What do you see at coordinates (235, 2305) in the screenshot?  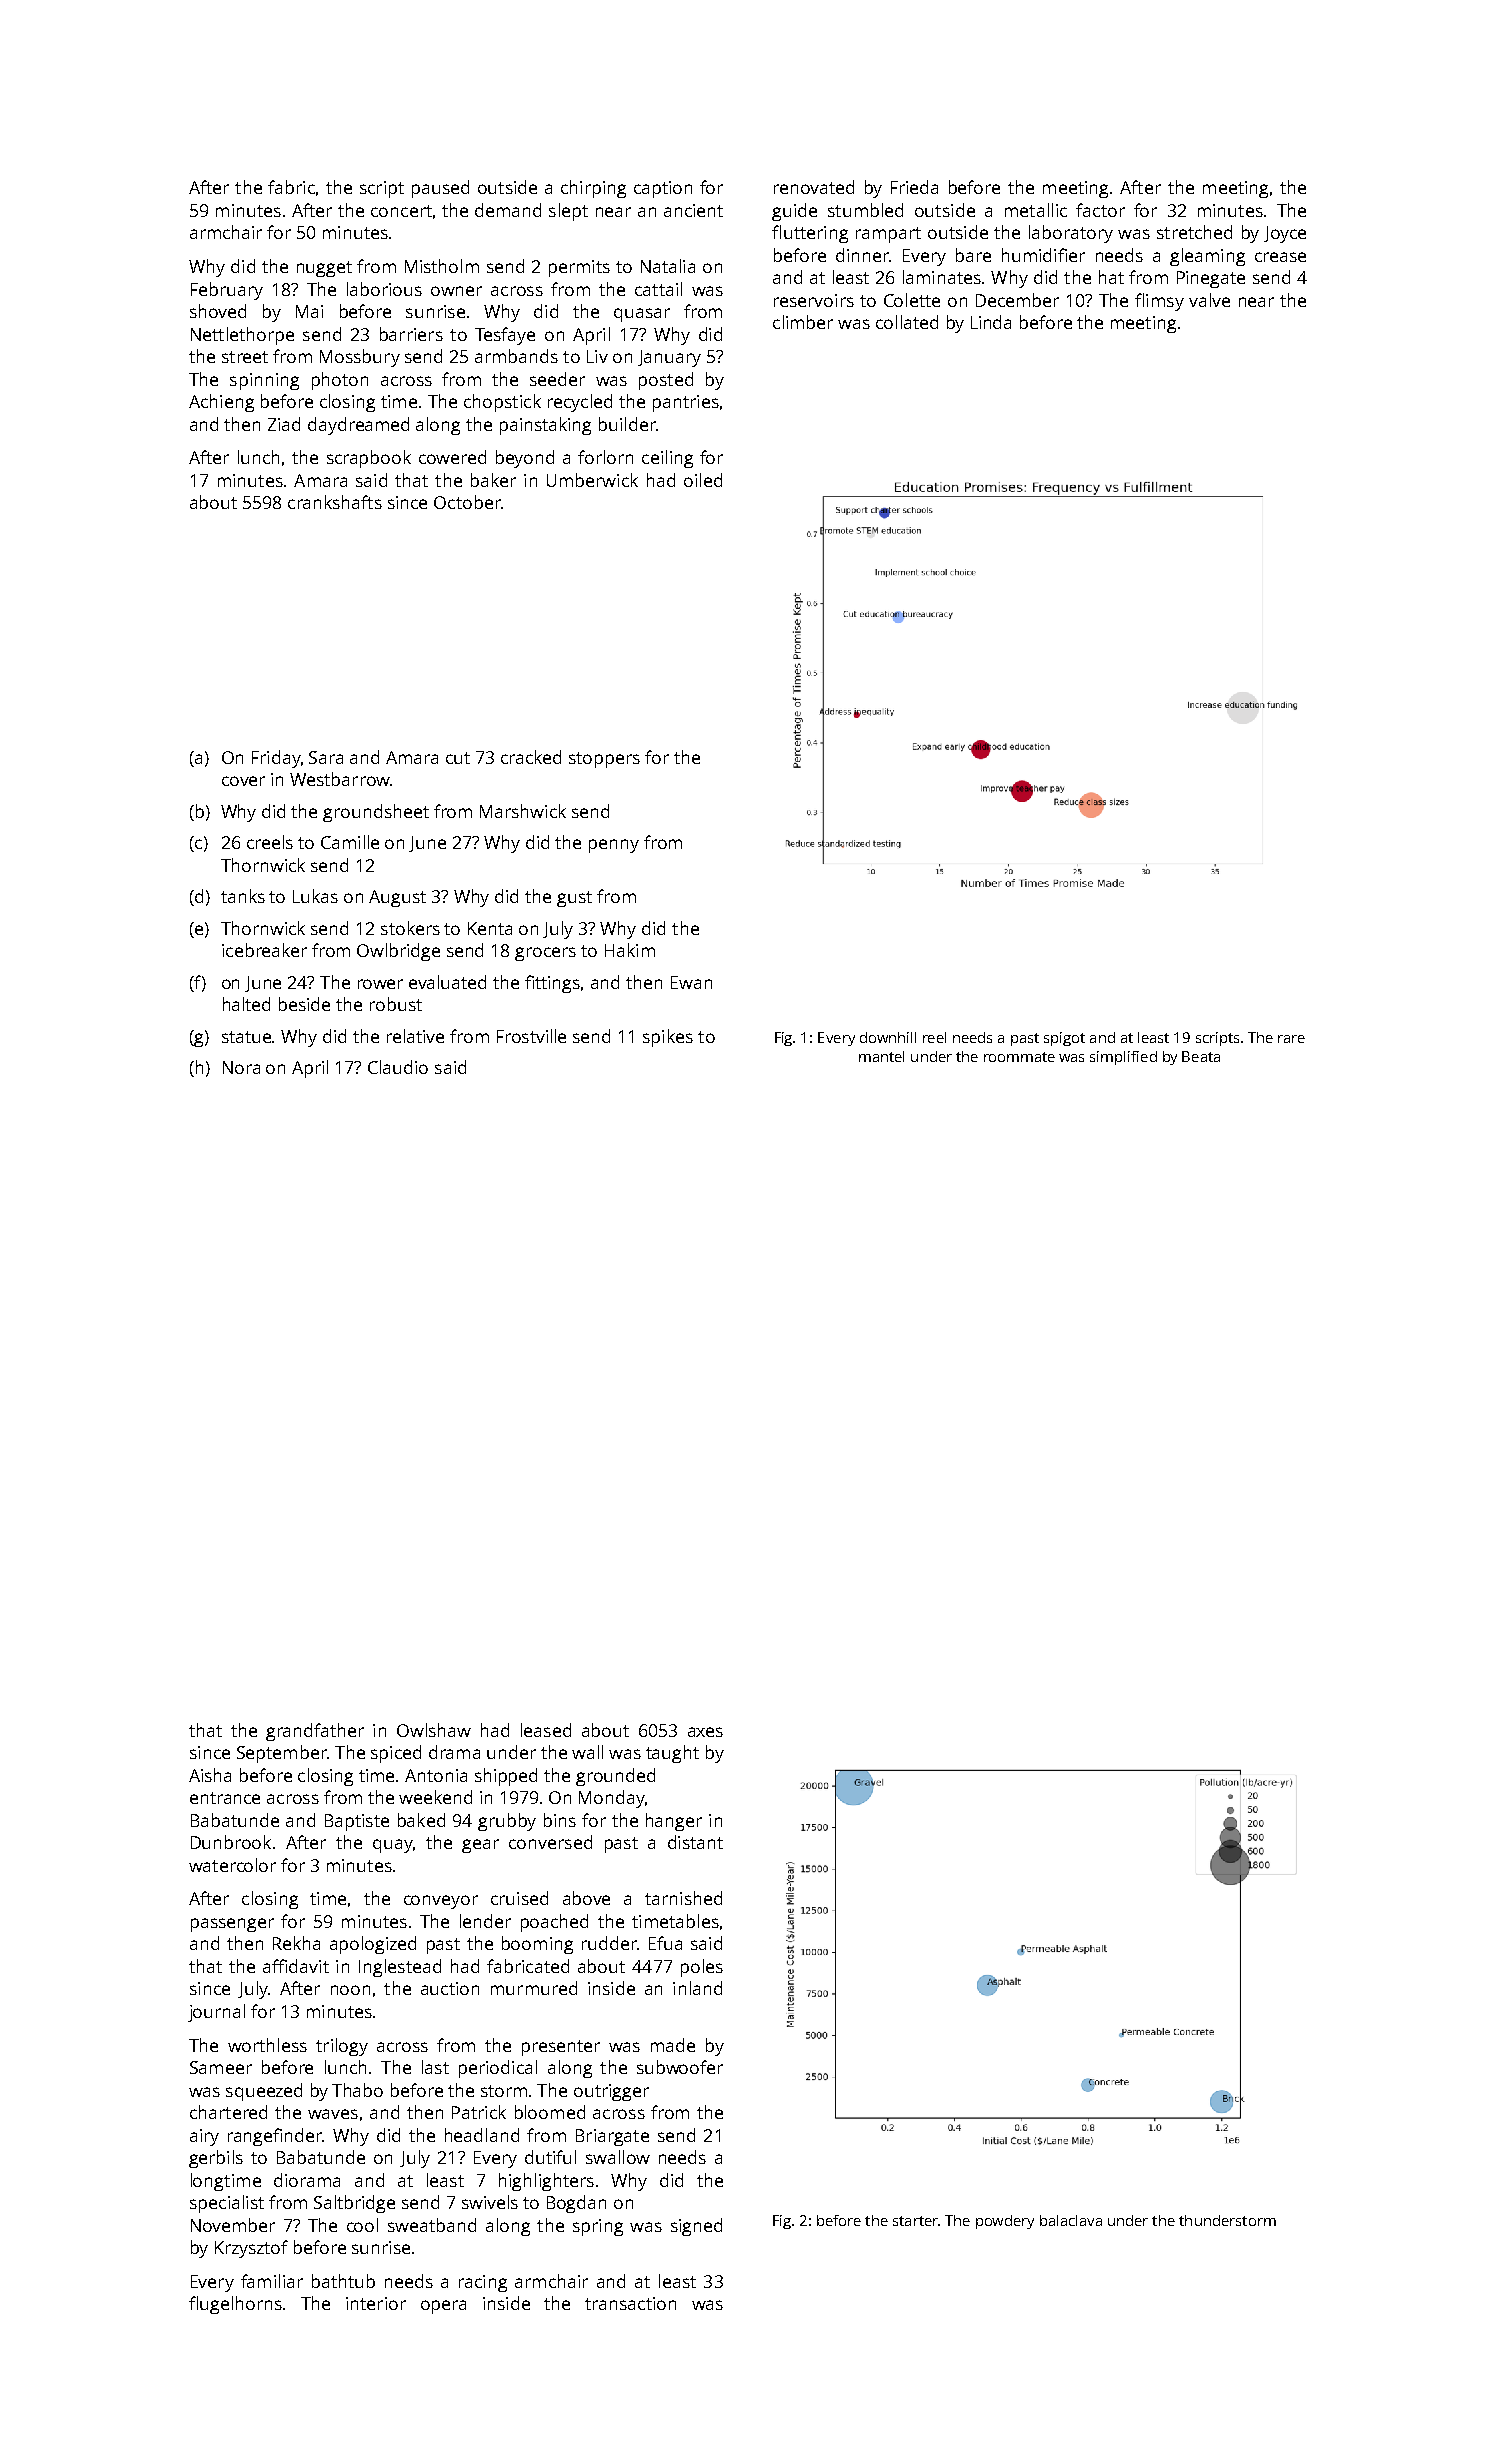 I see `flugelhorns` at bounding box center [235, 2305].
